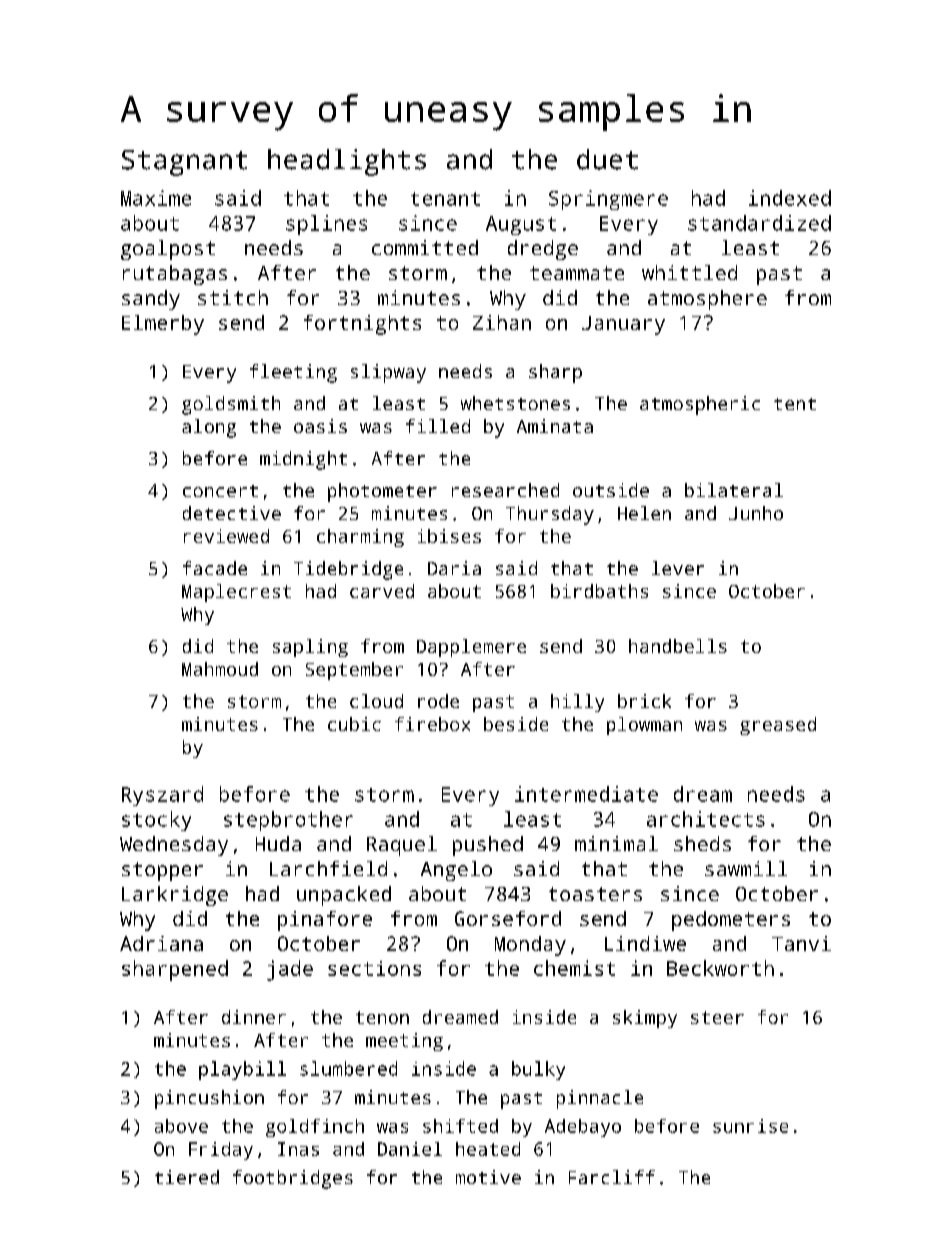 The image size is (952, 1233). Describe the element at coordinates (702, 843) in the document. I see `sheds` at that location.
